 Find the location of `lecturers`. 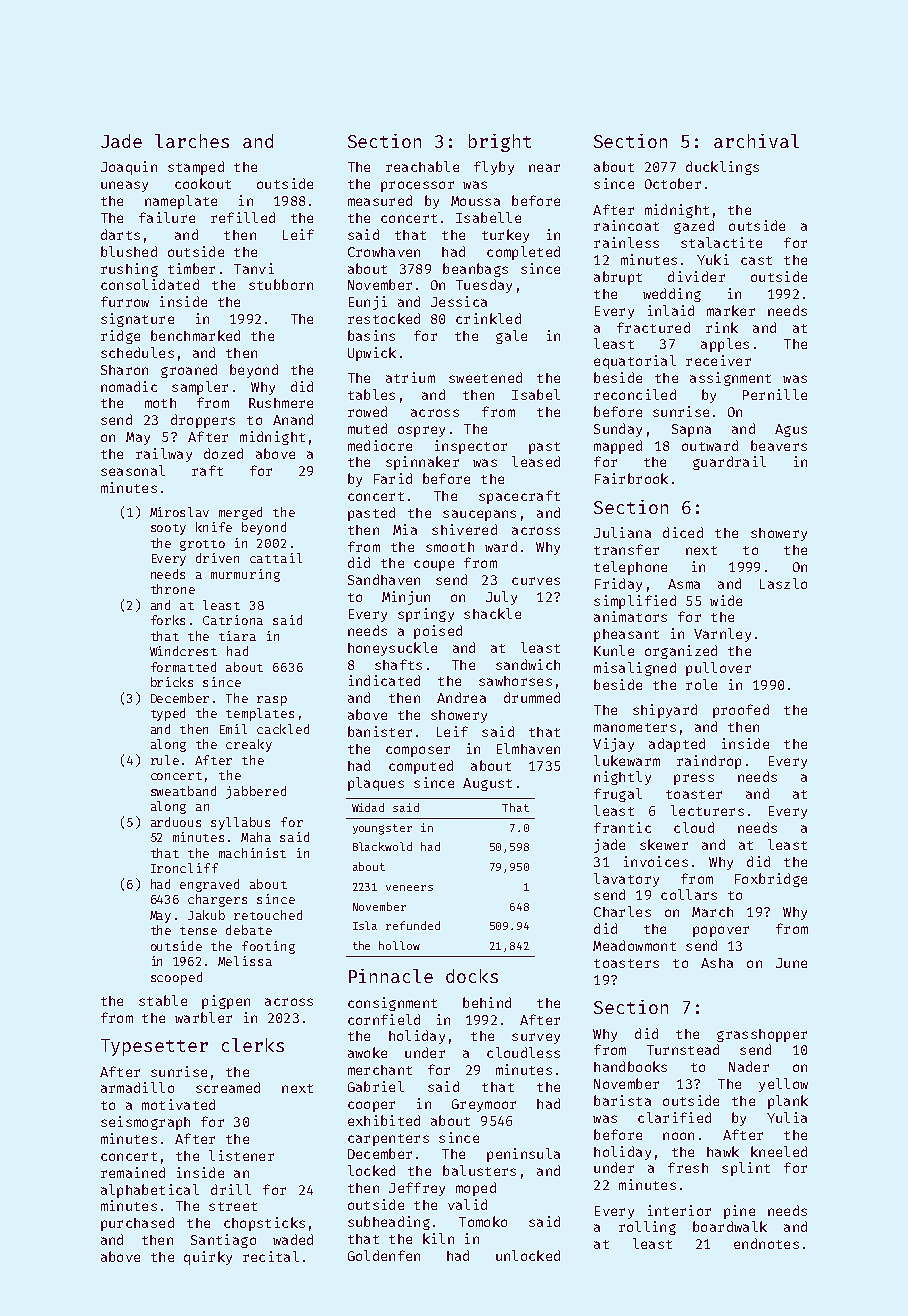

lecturers is located at coordinates (707, 810).
